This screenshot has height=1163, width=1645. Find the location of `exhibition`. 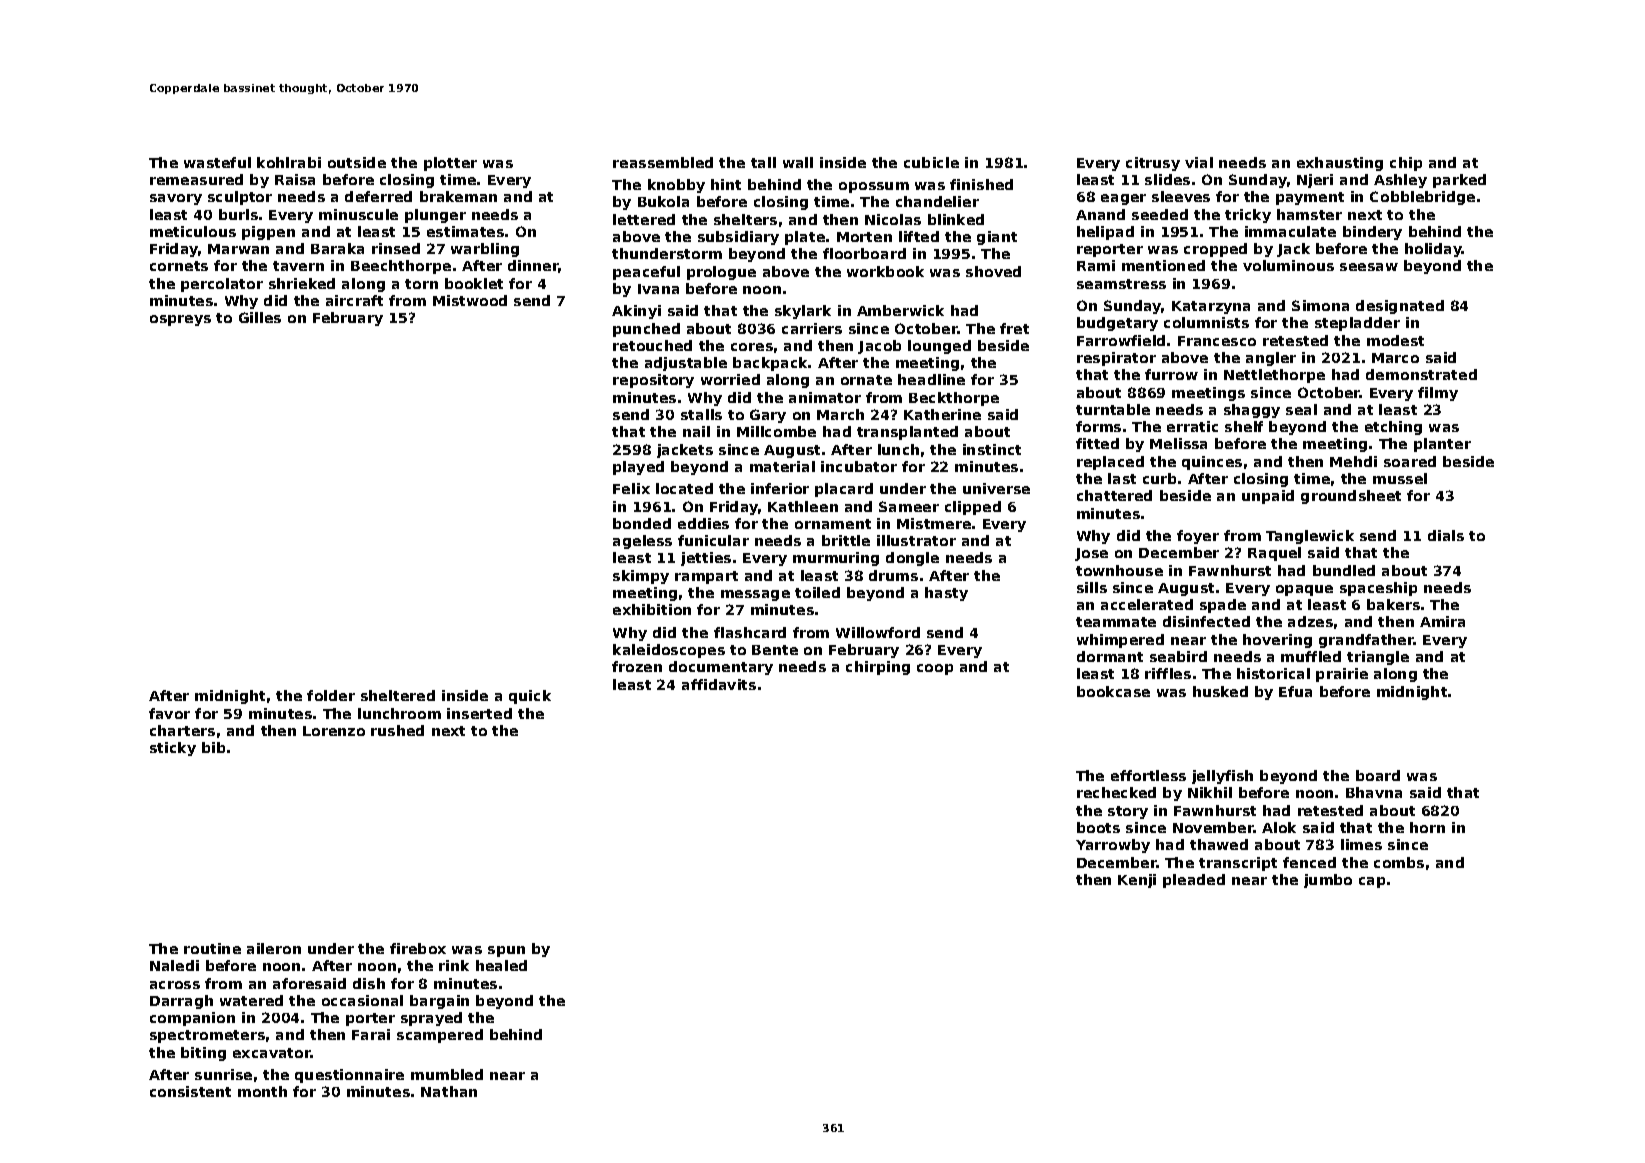

exhibition is located at coordinates (652, 609).
